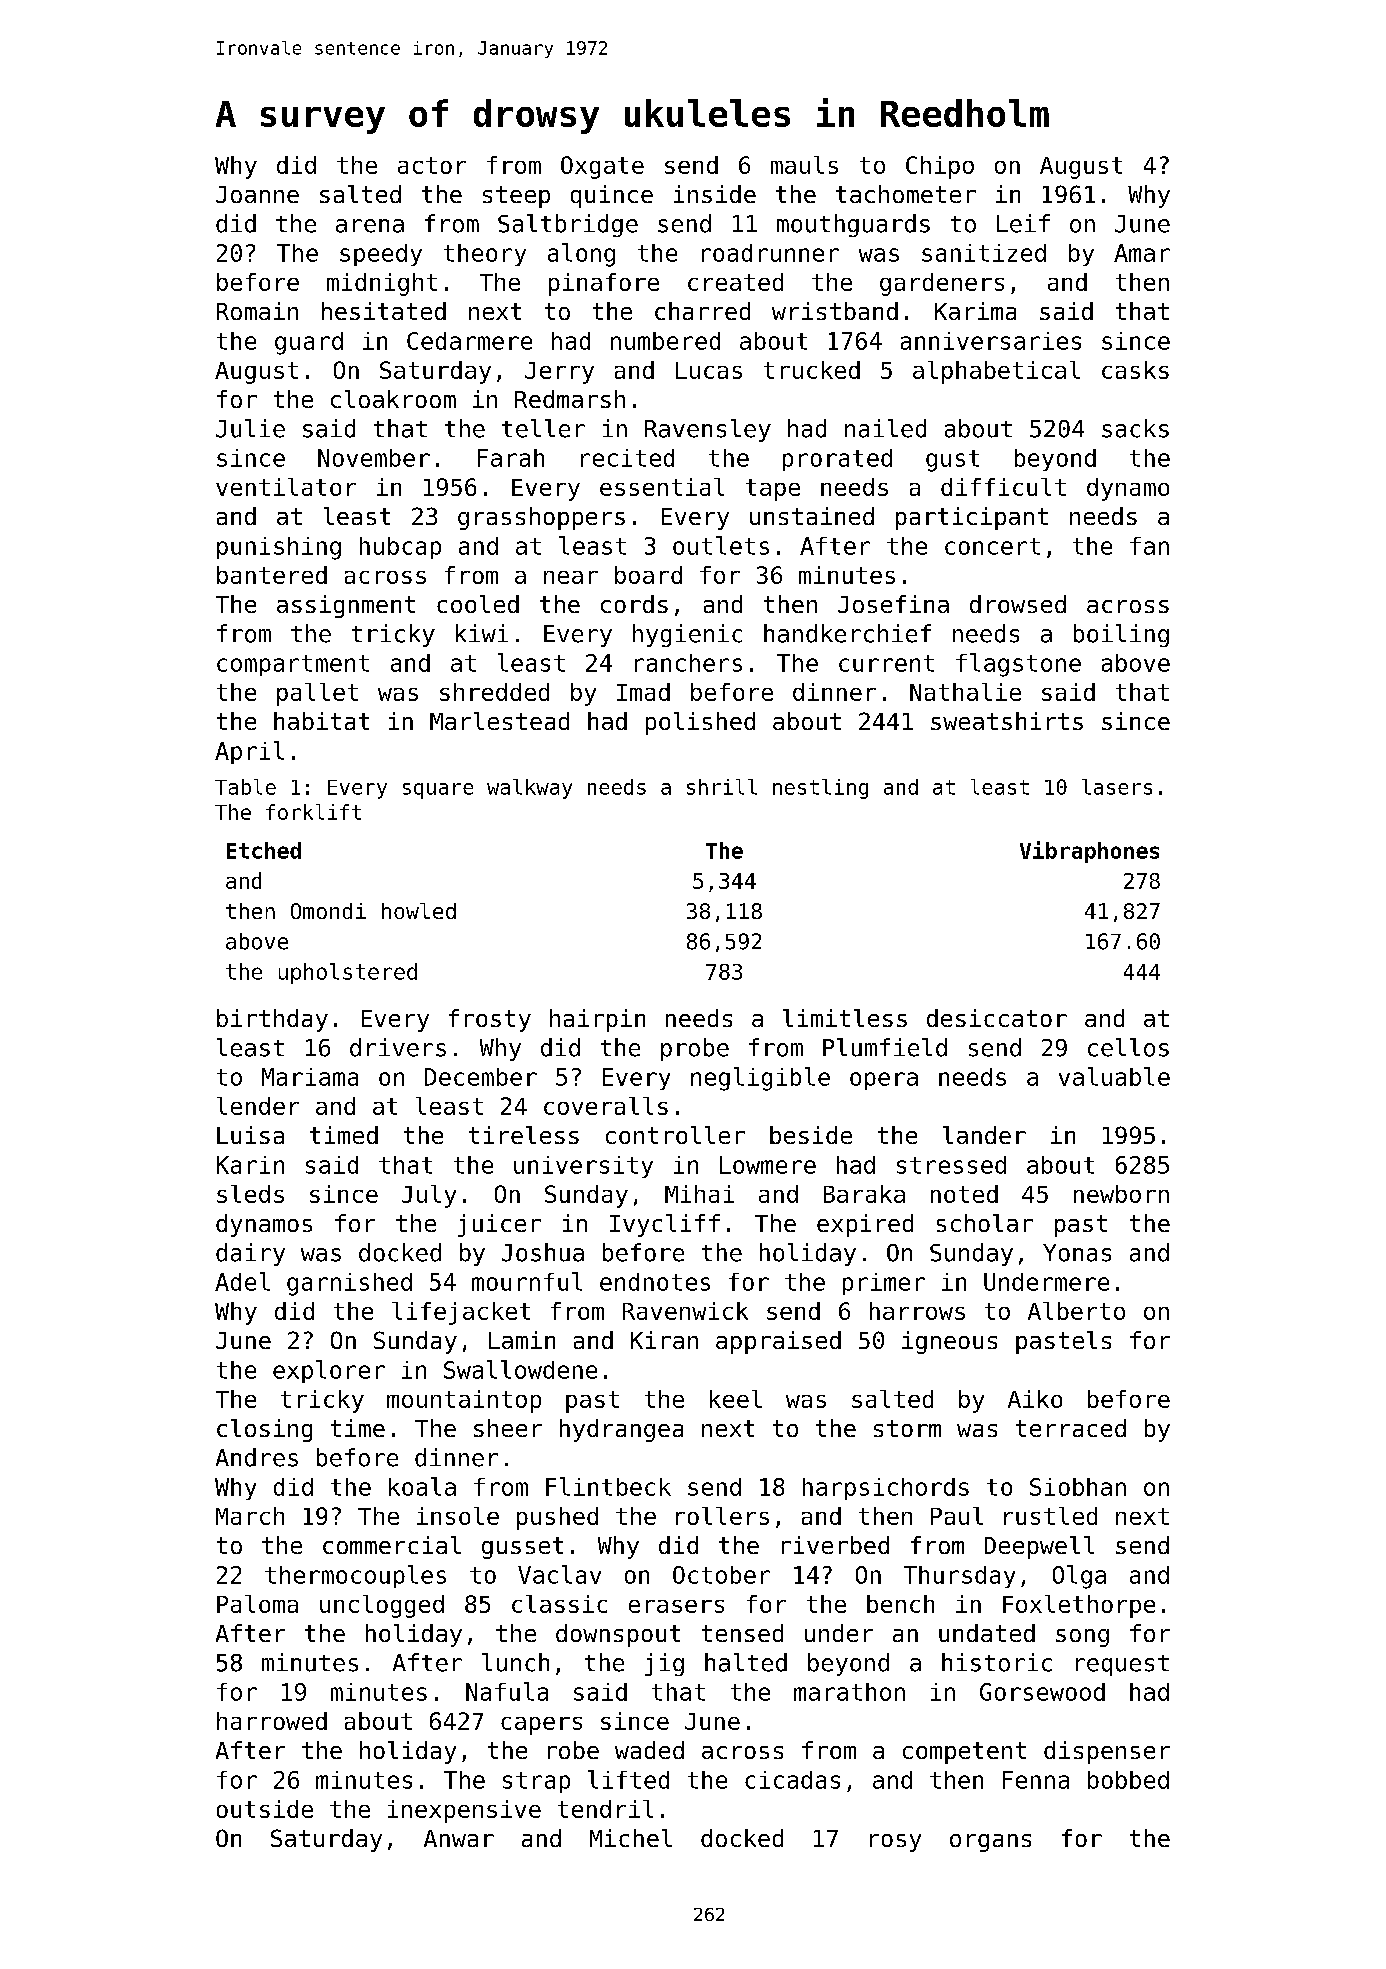 Image resolution: width=1386 pixels, height=1969 pixels. Describe the element at coordinates (432, 165) in the screenshot. I see `actor` at that location.
